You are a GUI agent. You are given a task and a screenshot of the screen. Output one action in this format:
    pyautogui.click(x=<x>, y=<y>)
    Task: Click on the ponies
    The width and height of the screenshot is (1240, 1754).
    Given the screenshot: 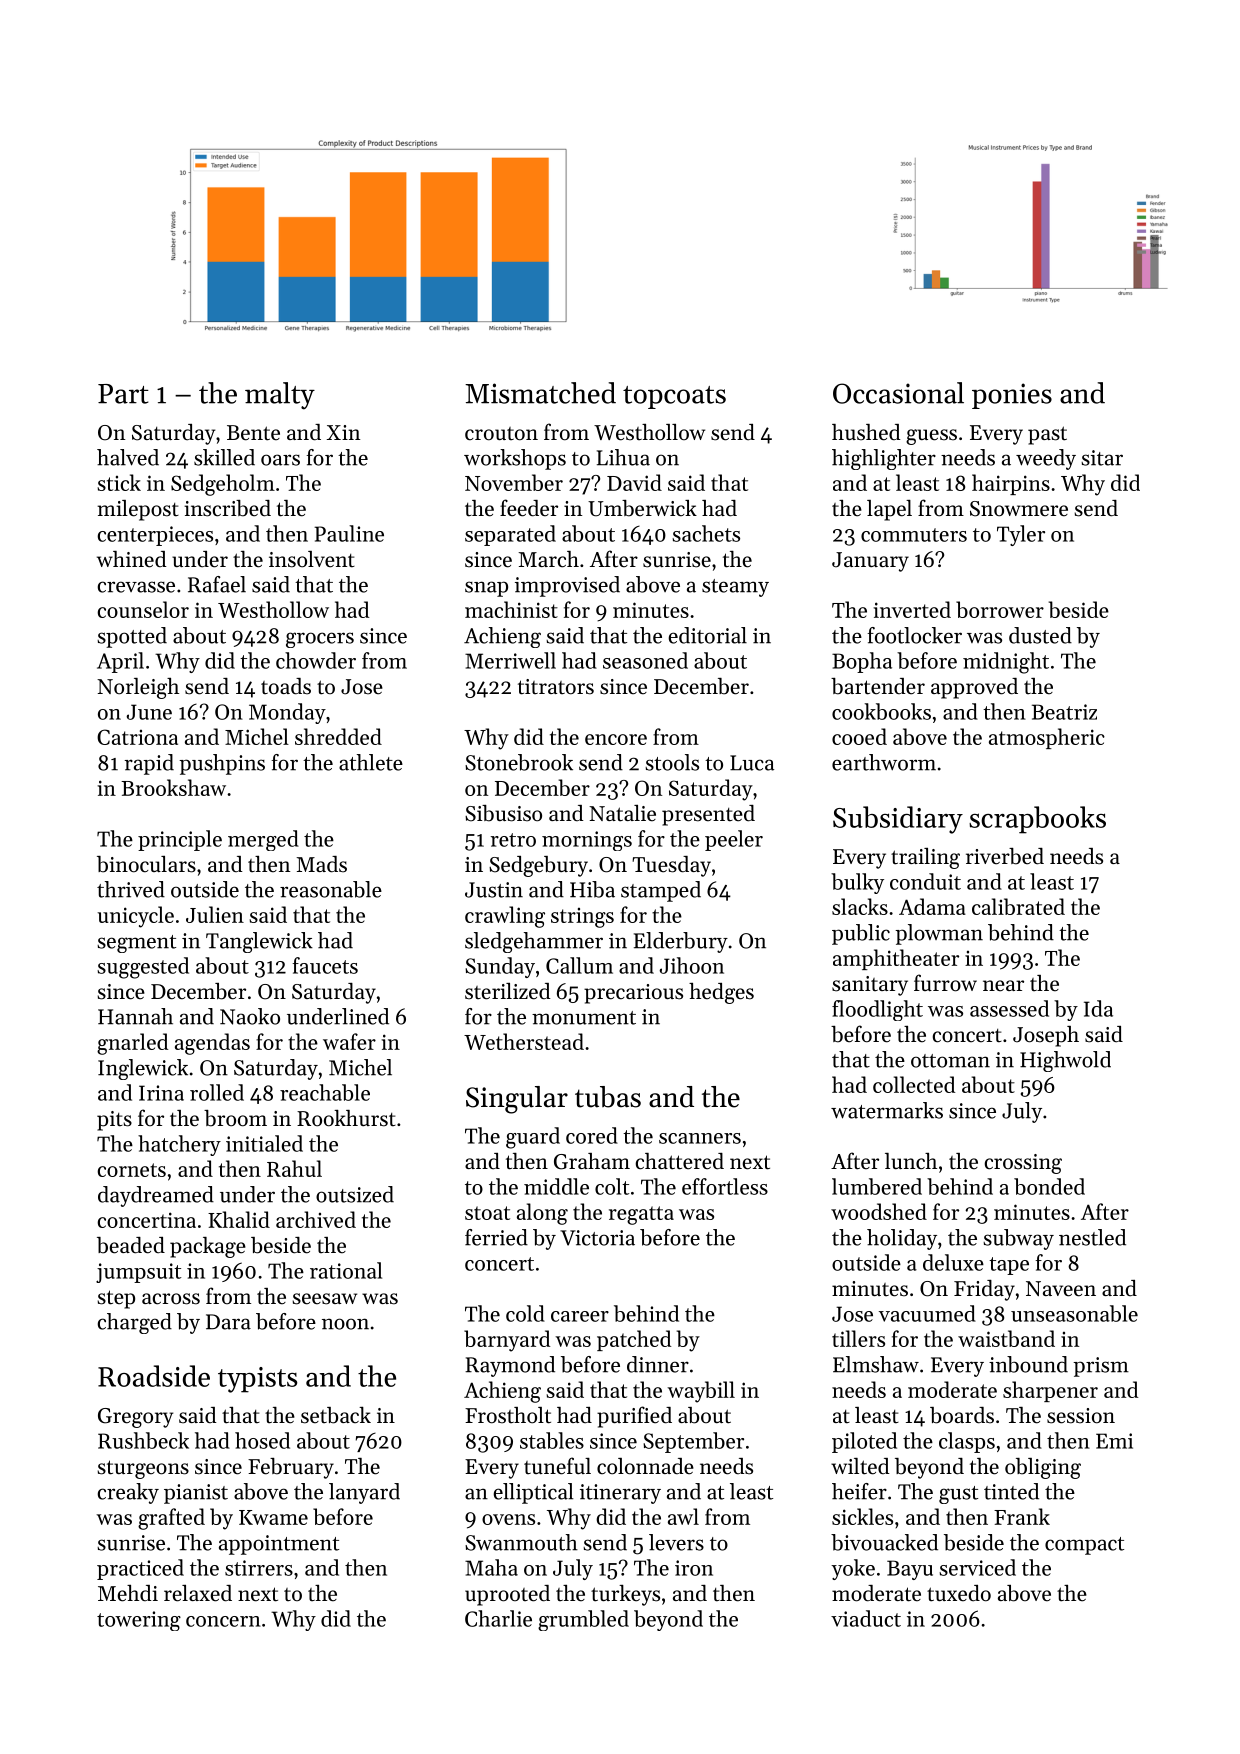 What is the action you would take?
    pyautogui.click(x=1012, y=396)
